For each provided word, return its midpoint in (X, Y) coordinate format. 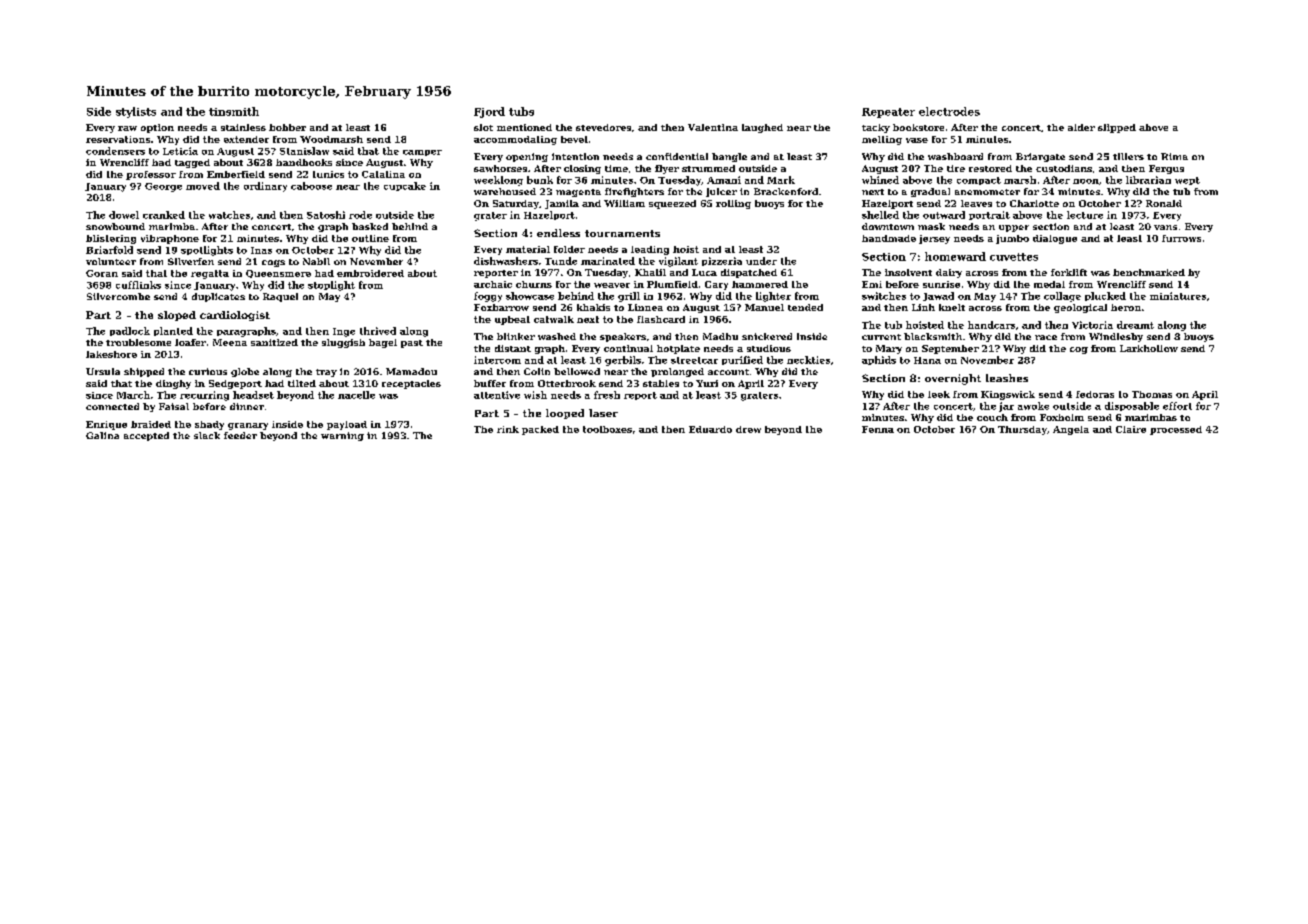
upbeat (512, 320)
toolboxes (607, 429)
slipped (1117, 128)
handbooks (304, 162)
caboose (311, 186)
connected (112, 406)
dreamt (1135, 325)
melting (882, 140)
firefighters (634, 192)
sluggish (343, 343)
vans (1165, 227)
